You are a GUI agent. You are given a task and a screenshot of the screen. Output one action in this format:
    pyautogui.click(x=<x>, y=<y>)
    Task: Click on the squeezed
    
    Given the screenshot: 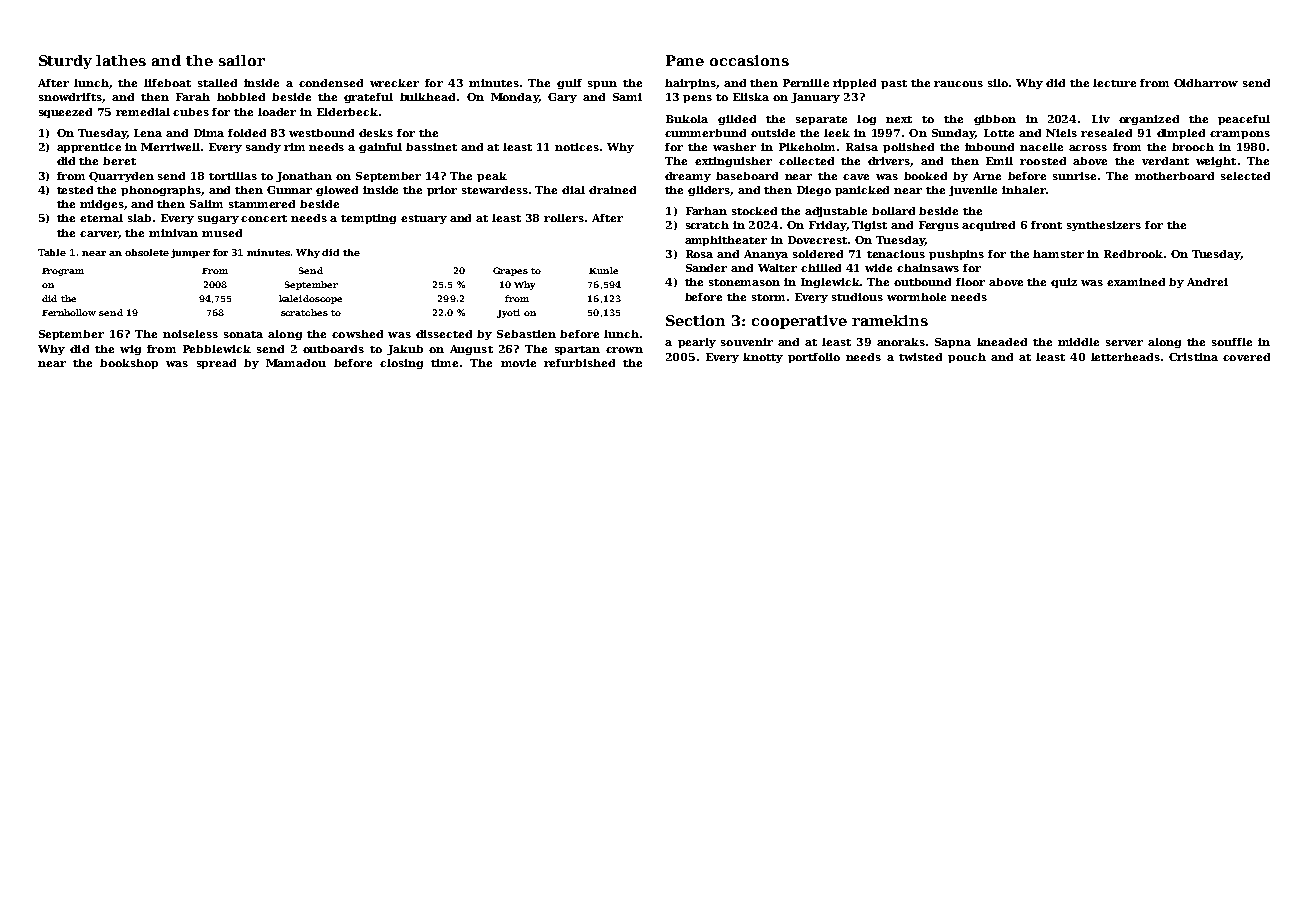 What is the action you would take?
    pyautogui.click(x=65, y=113)
